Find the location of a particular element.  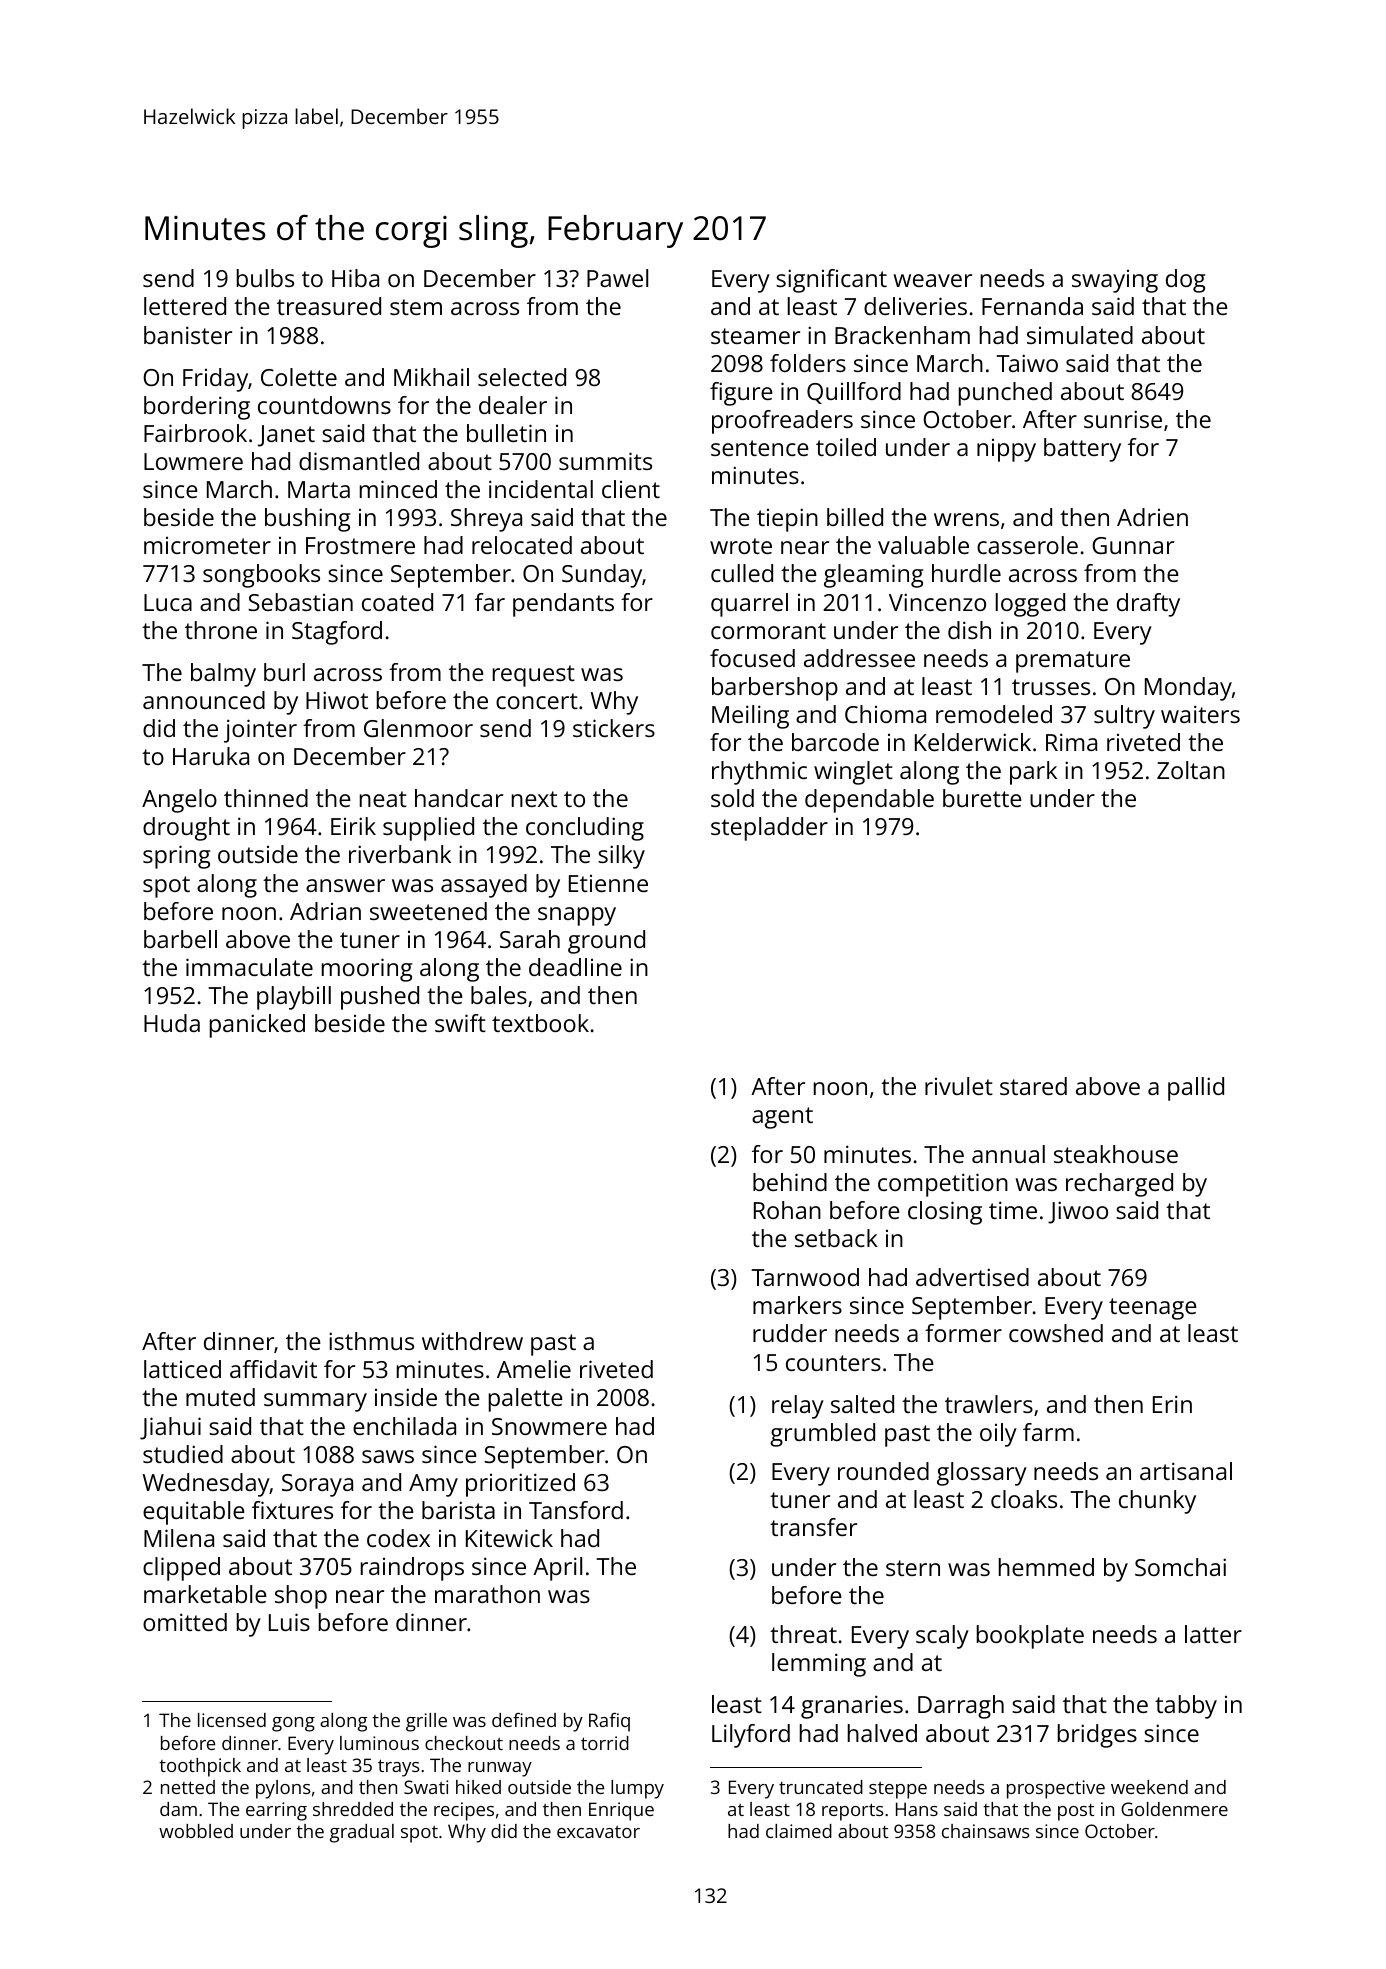

behind is located at coordinates (790, 1182).
